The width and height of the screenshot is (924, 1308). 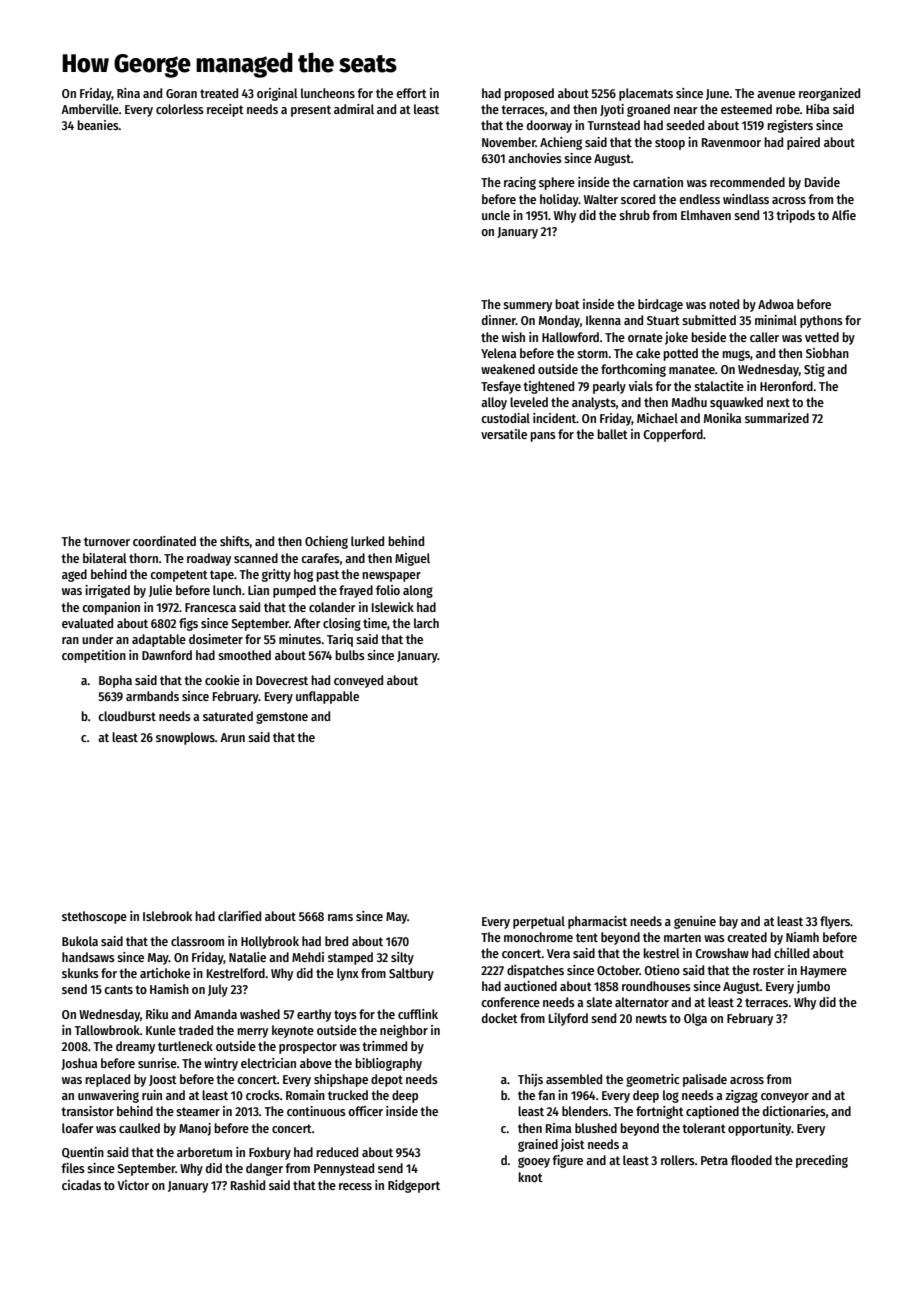 I want to click on palisade, so click(x=705, y=1080).
